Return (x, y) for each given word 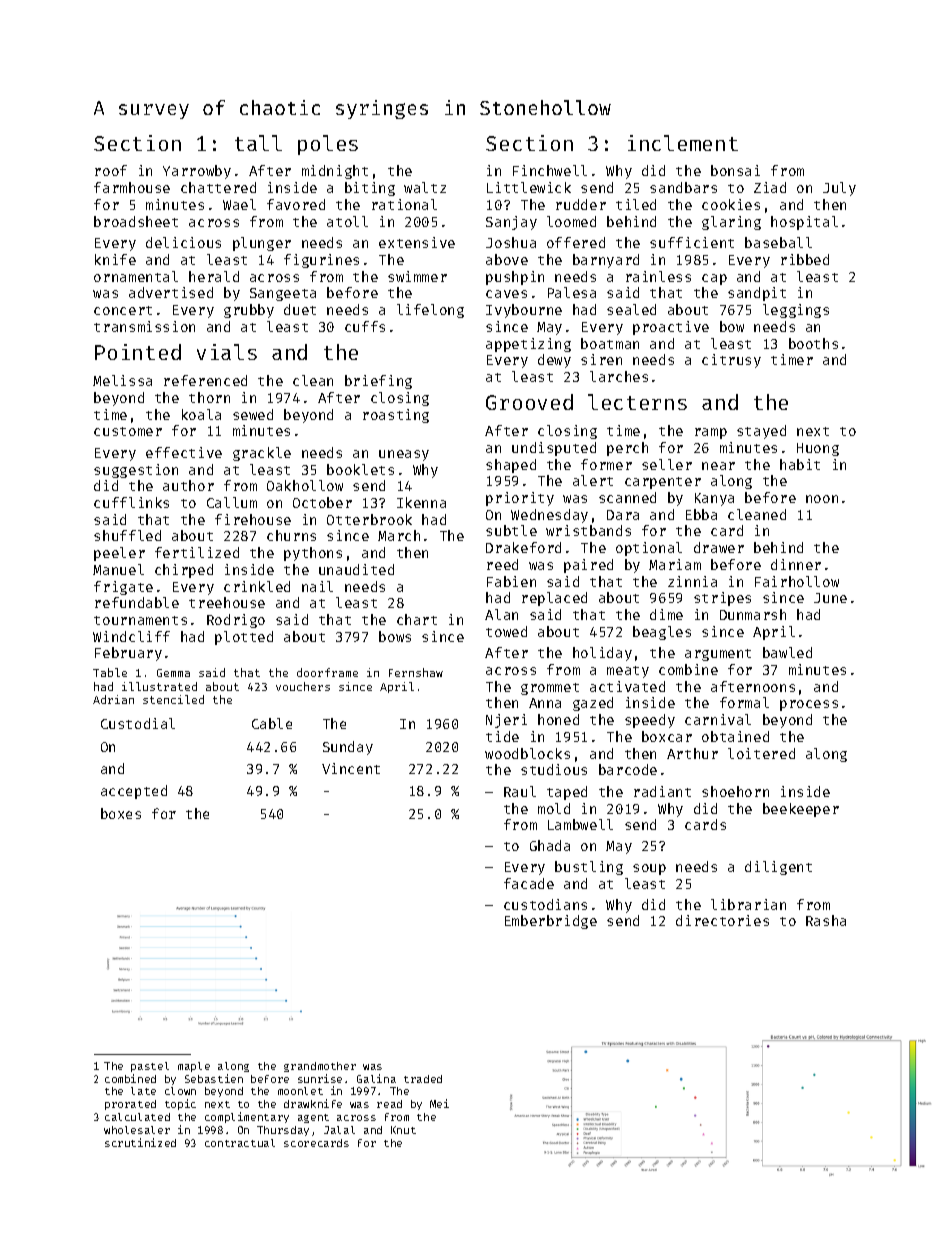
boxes (121, 813)
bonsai (735, 170)
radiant (662, 791)
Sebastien (214, 1078)
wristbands (588, 530)
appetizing (528, 345)
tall (258, 143)
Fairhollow (797, 581)
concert (123, 310)
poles (328, 145)
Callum (232, 502)
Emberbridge (551, 922)
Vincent (351, 768)
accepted (134, 792)
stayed (761, 432)
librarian (748, 904)
